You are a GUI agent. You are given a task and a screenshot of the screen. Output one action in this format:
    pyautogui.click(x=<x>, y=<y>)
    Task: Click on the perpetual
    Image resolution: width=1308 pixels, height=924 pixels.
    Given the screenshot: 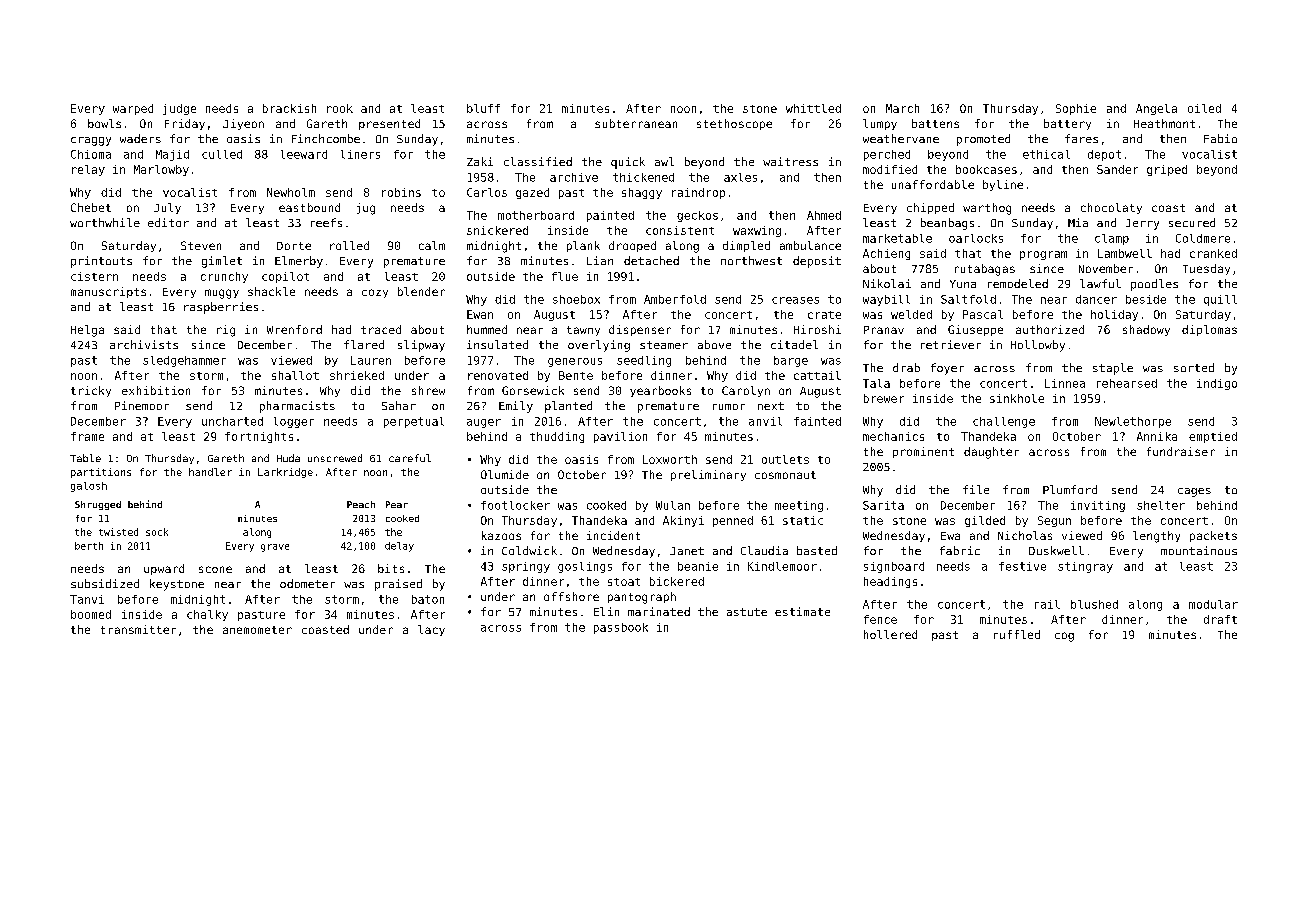 What is the action you would take?
    pyautogui.click(x=414, y=422)
